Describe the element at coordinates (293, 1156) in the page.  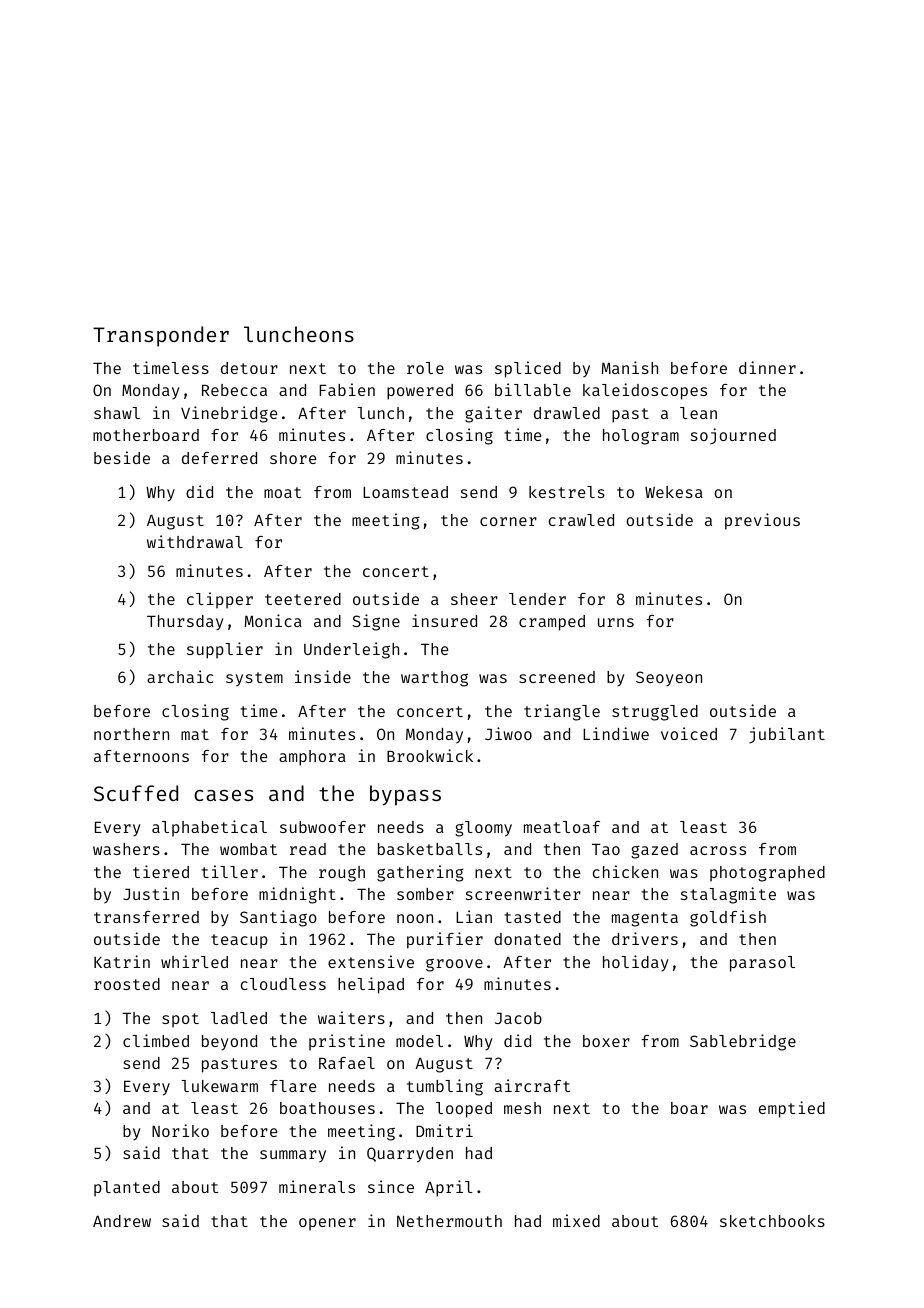
I see `summary` at that location.
